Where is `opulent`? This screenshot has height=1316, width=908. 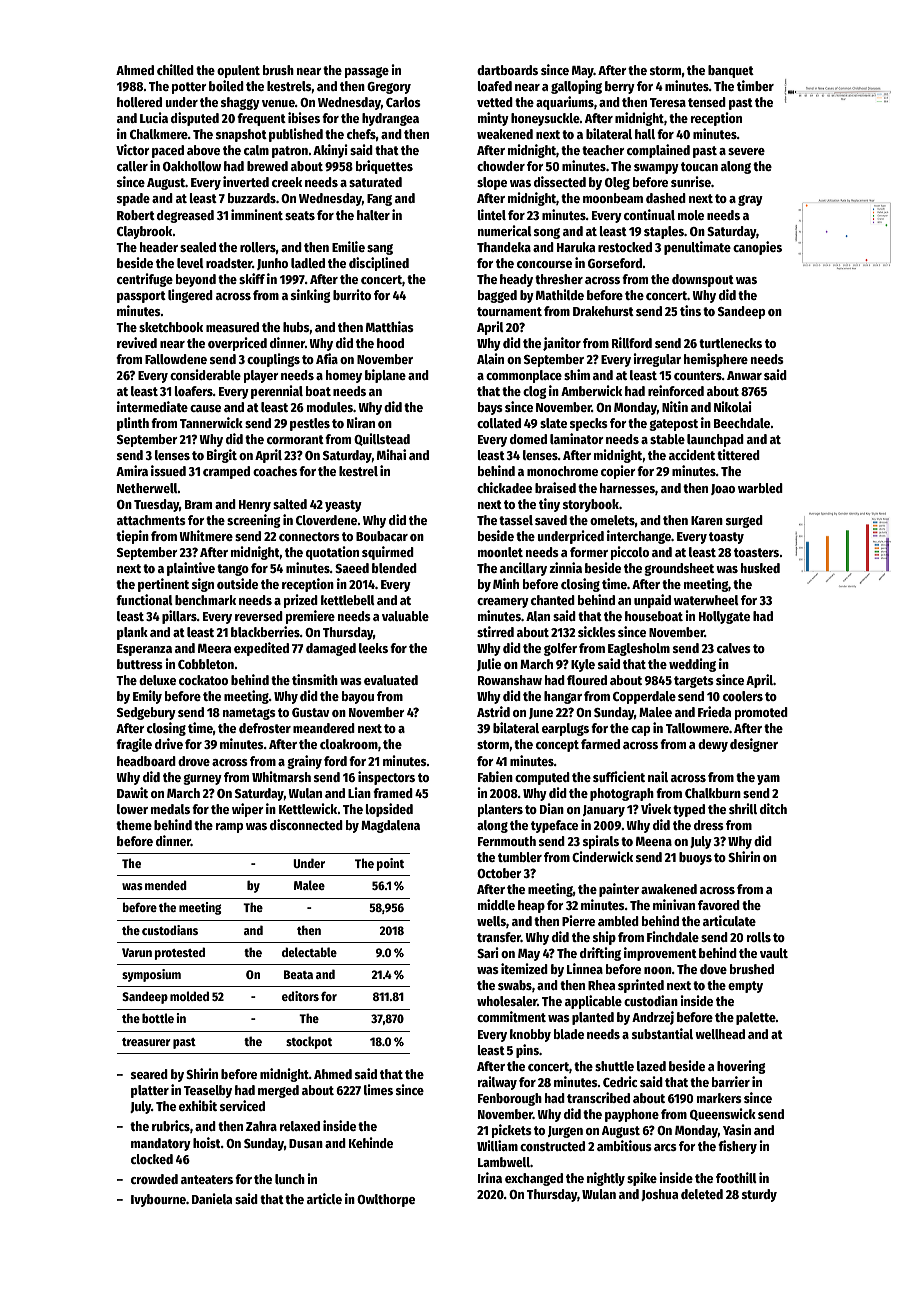
opulent is located at coordinates (238, 71).
